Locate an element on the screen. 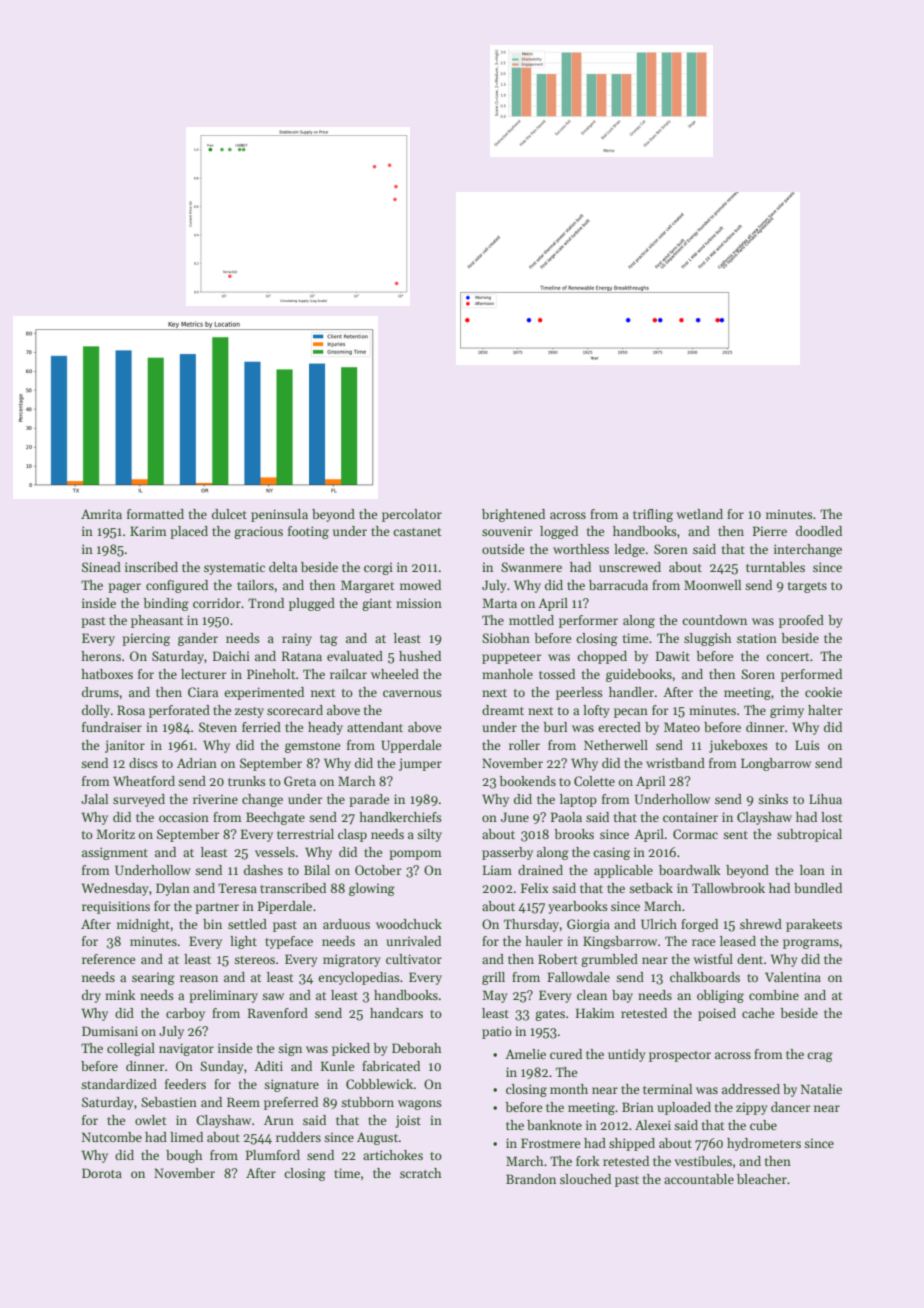  Deborah is located at coordinates (417, 1048).
